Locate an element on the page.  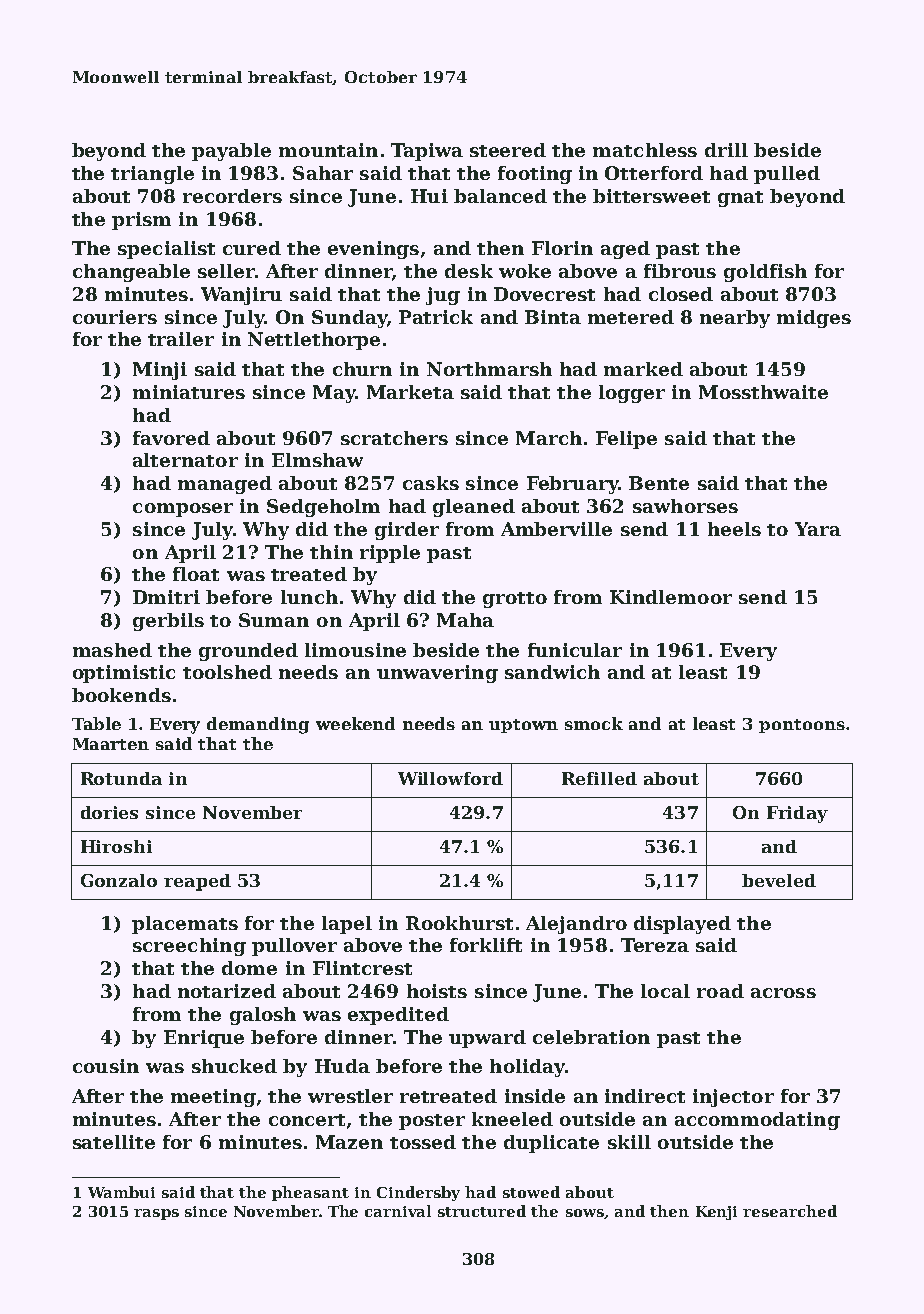
carnival is located at coordinates (398, 1211).
